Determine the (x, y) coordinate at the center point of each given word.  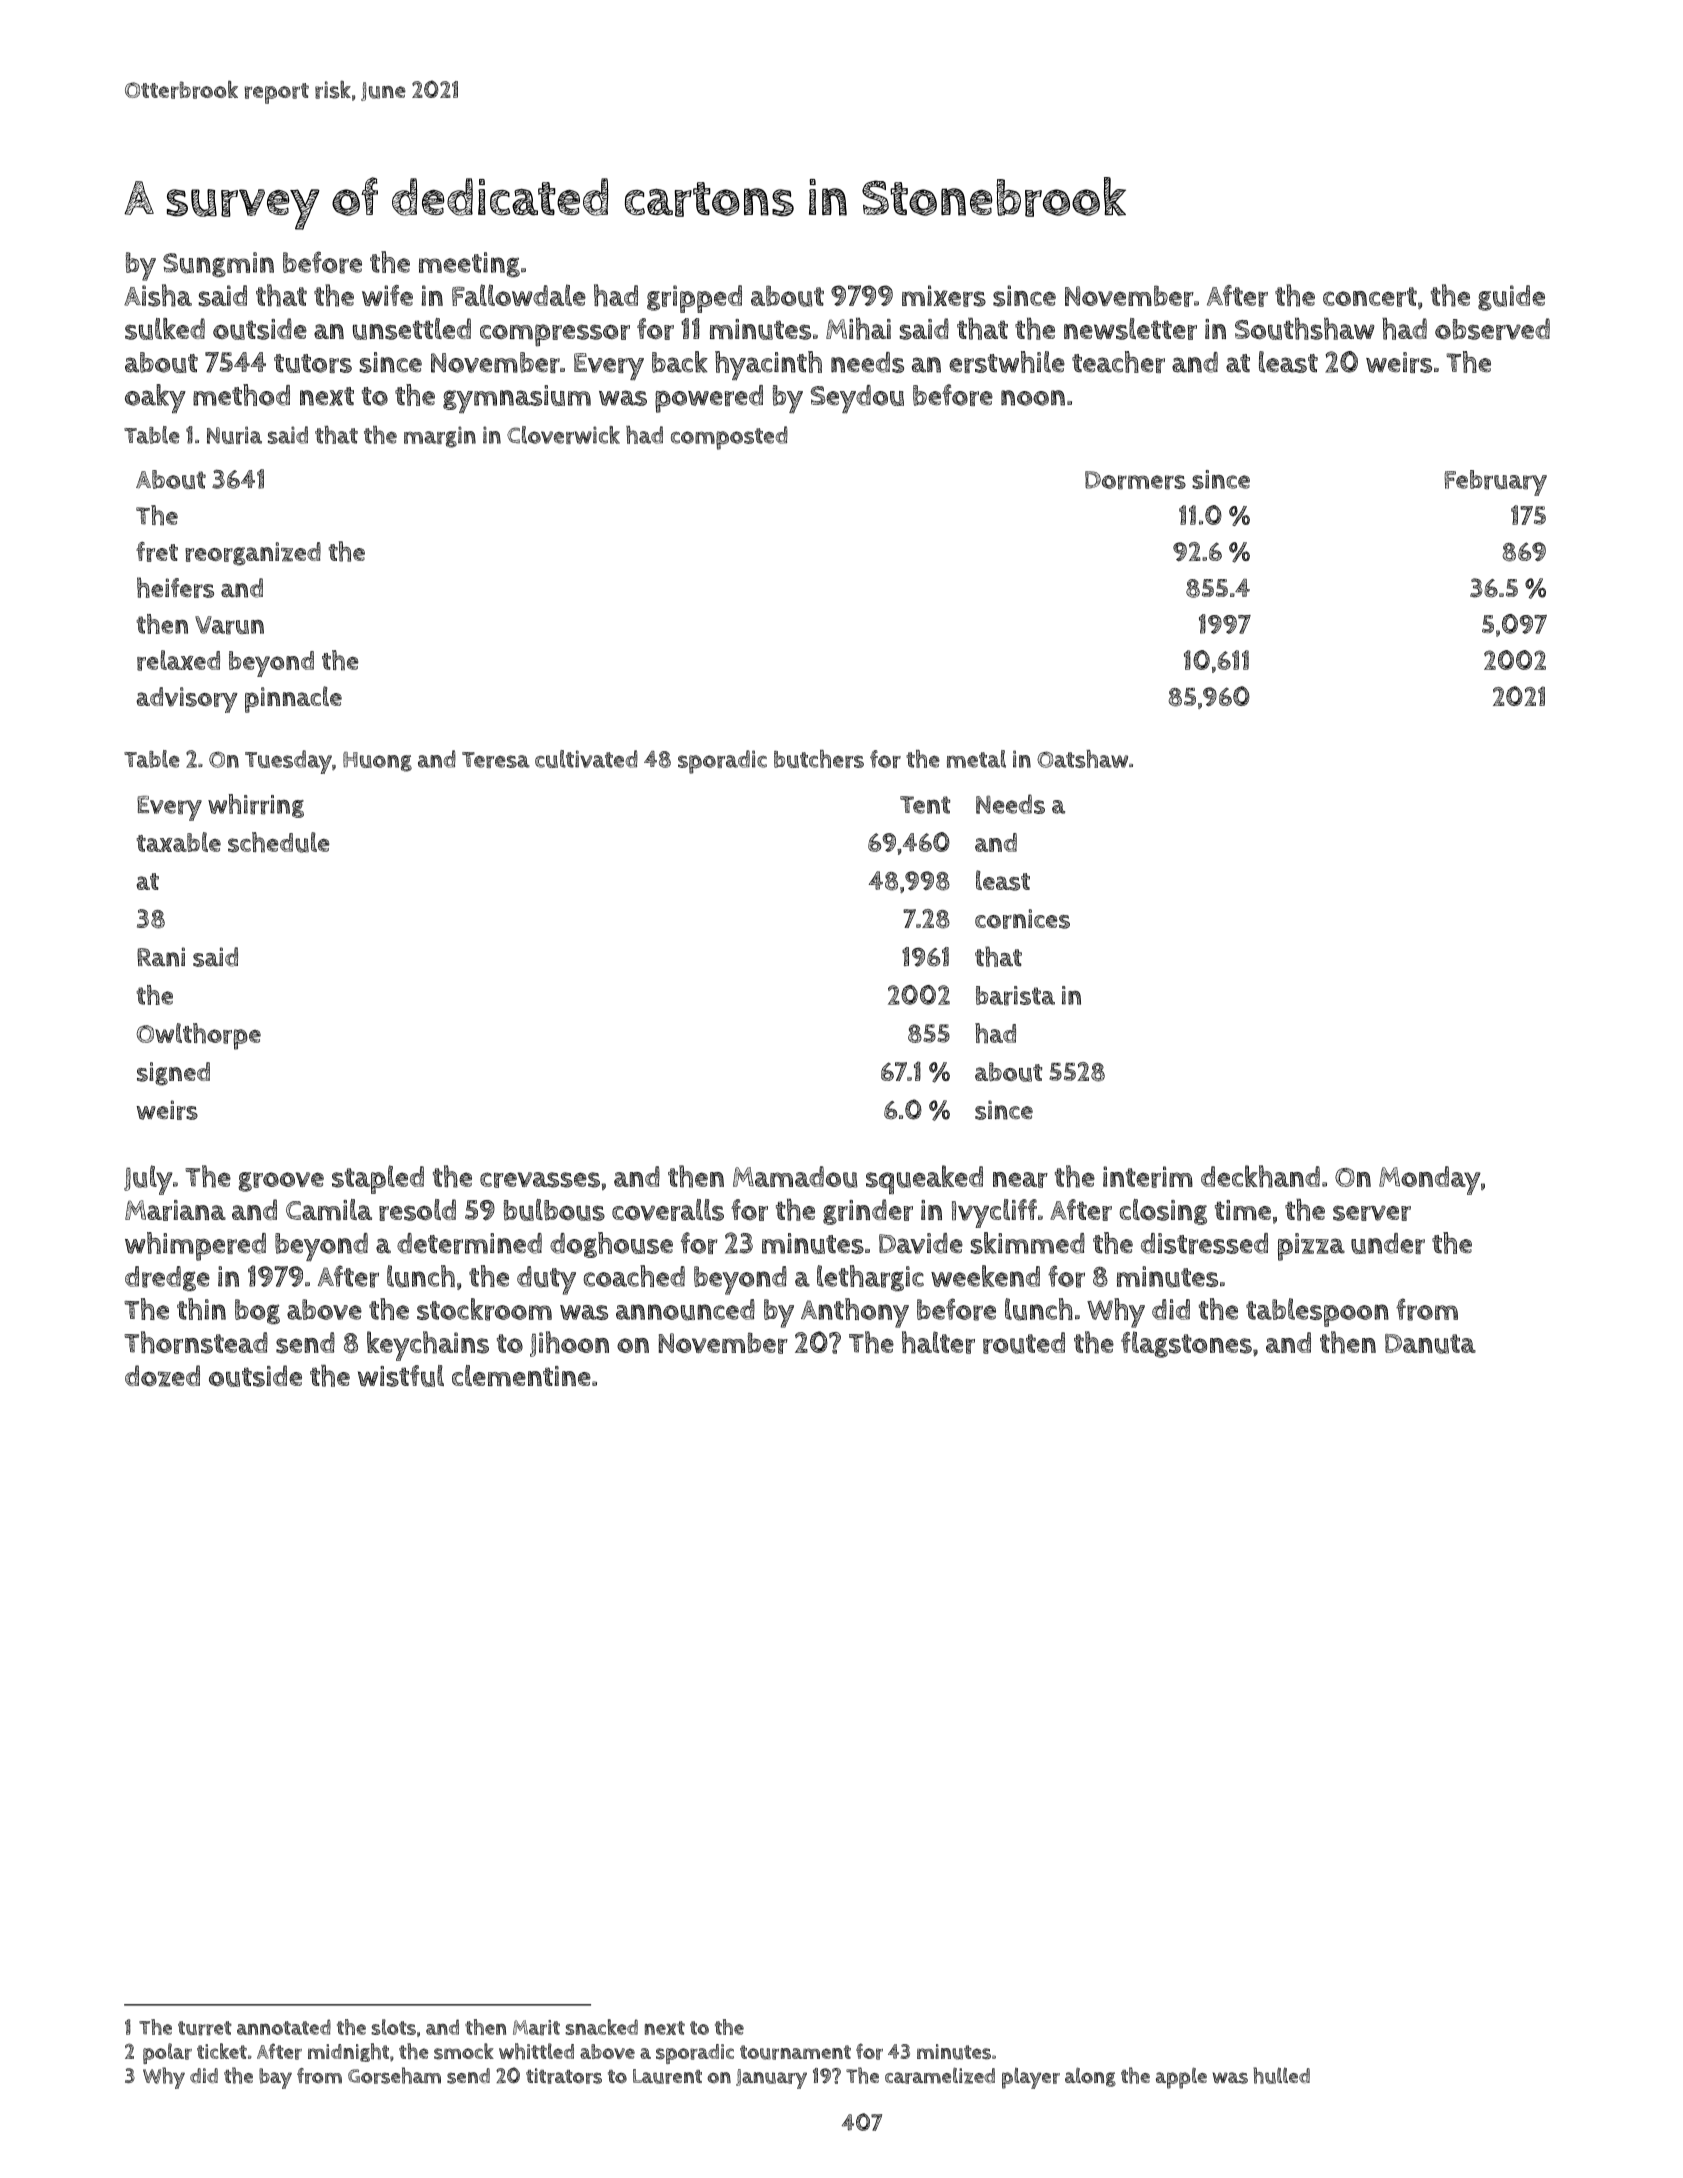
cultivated (586, 759)
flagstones (1186, 1344)
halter (938, 1342)
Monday (1430, 1180)
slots (393, 2027)
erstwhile (1007, 362)
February (1495, 483)
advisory (187, 700)
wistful (401, 1376)
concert (1370, 297)
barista (1015, 996)
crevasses (540, 1180)
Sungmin (218, 265)
